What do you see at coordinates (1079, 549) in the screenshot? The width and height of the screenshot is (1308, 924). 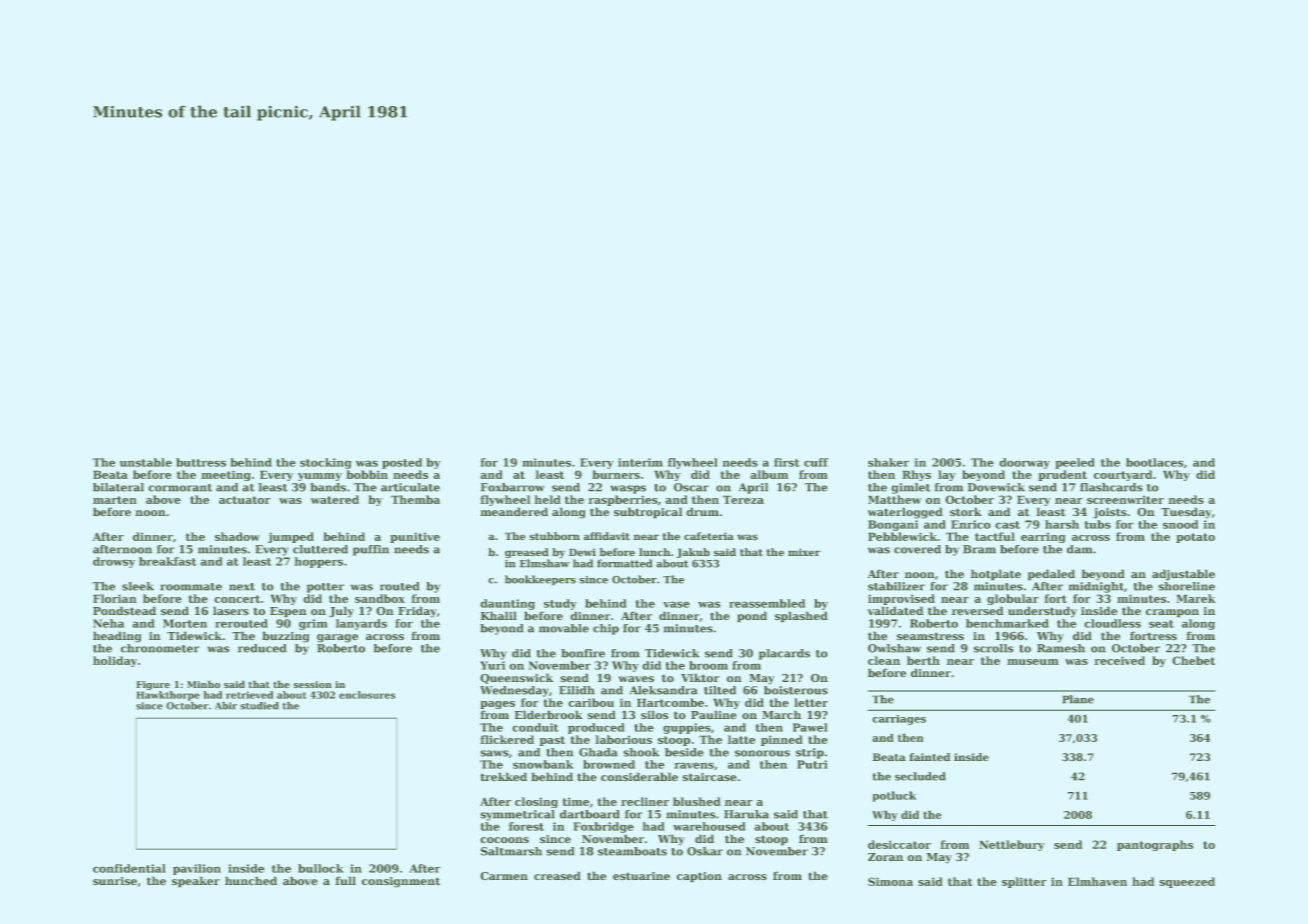 I see `dam` at bounding box center [1079, 549].
